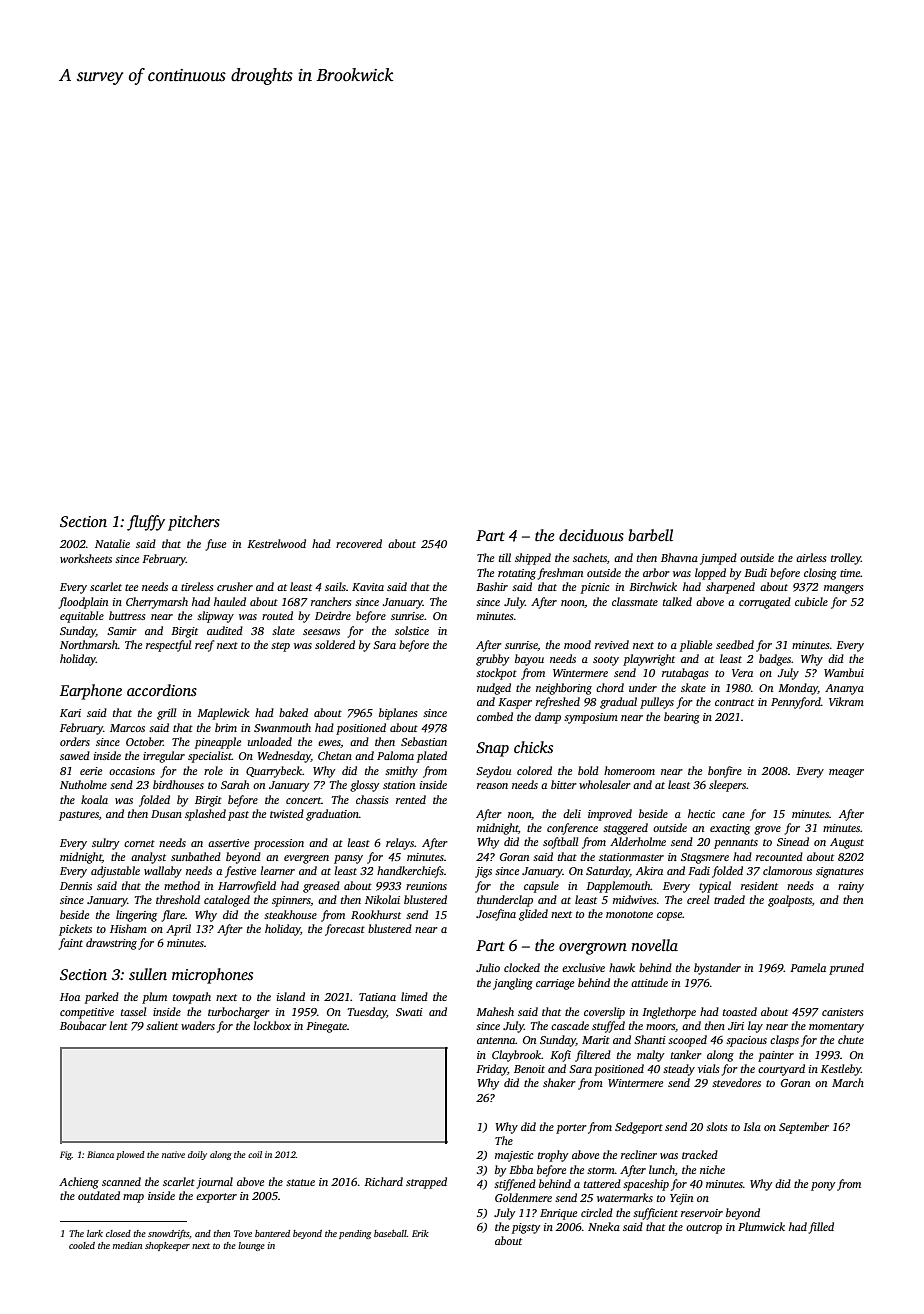  Describe the element at coordinates (173, 916) in the screenshot. I see `flare` at that location.
